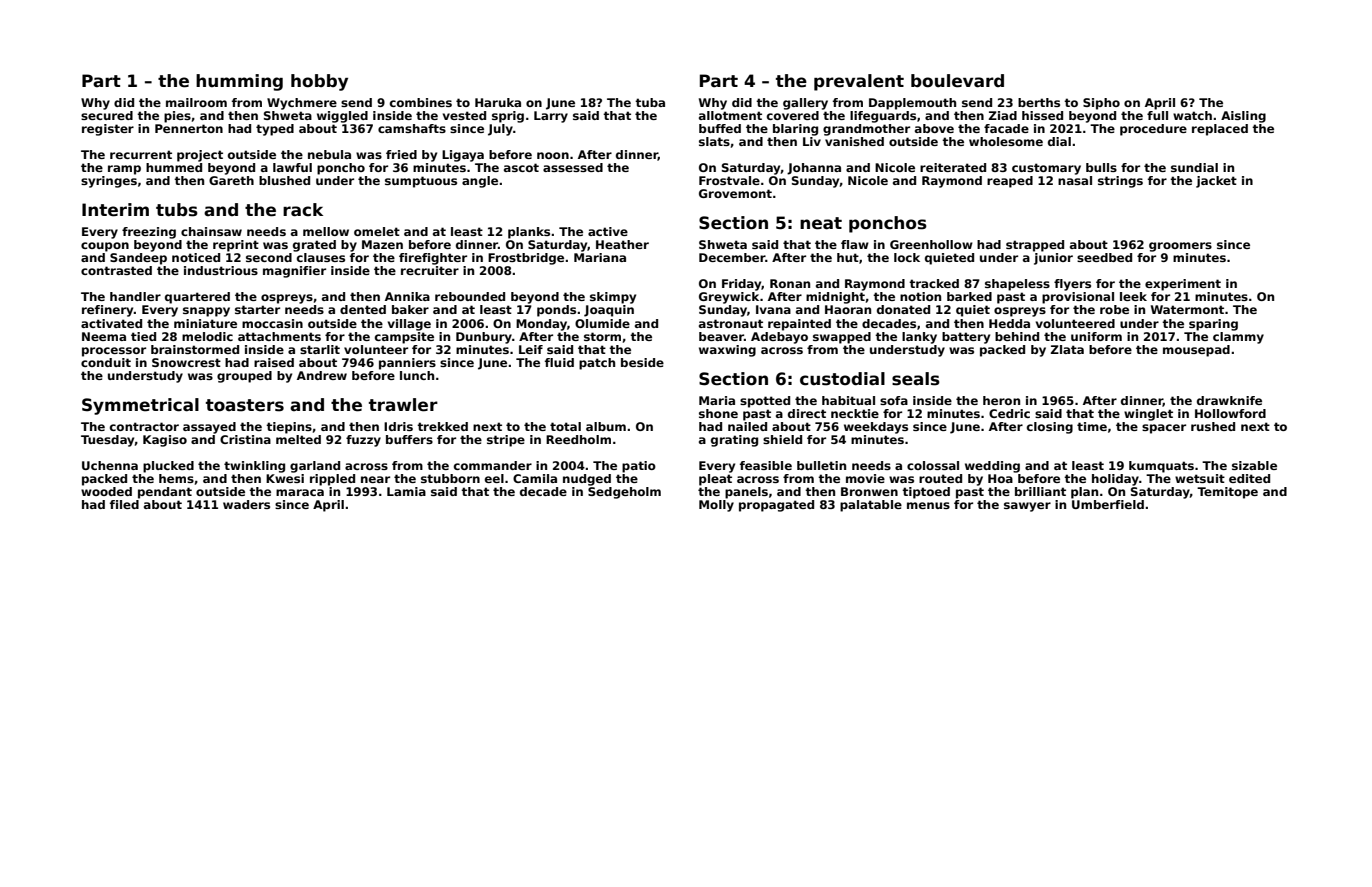 This image has height=887, width=1372. Describe the element at coordinates (406, 491) in the image. I see `Lamia` at that location.
